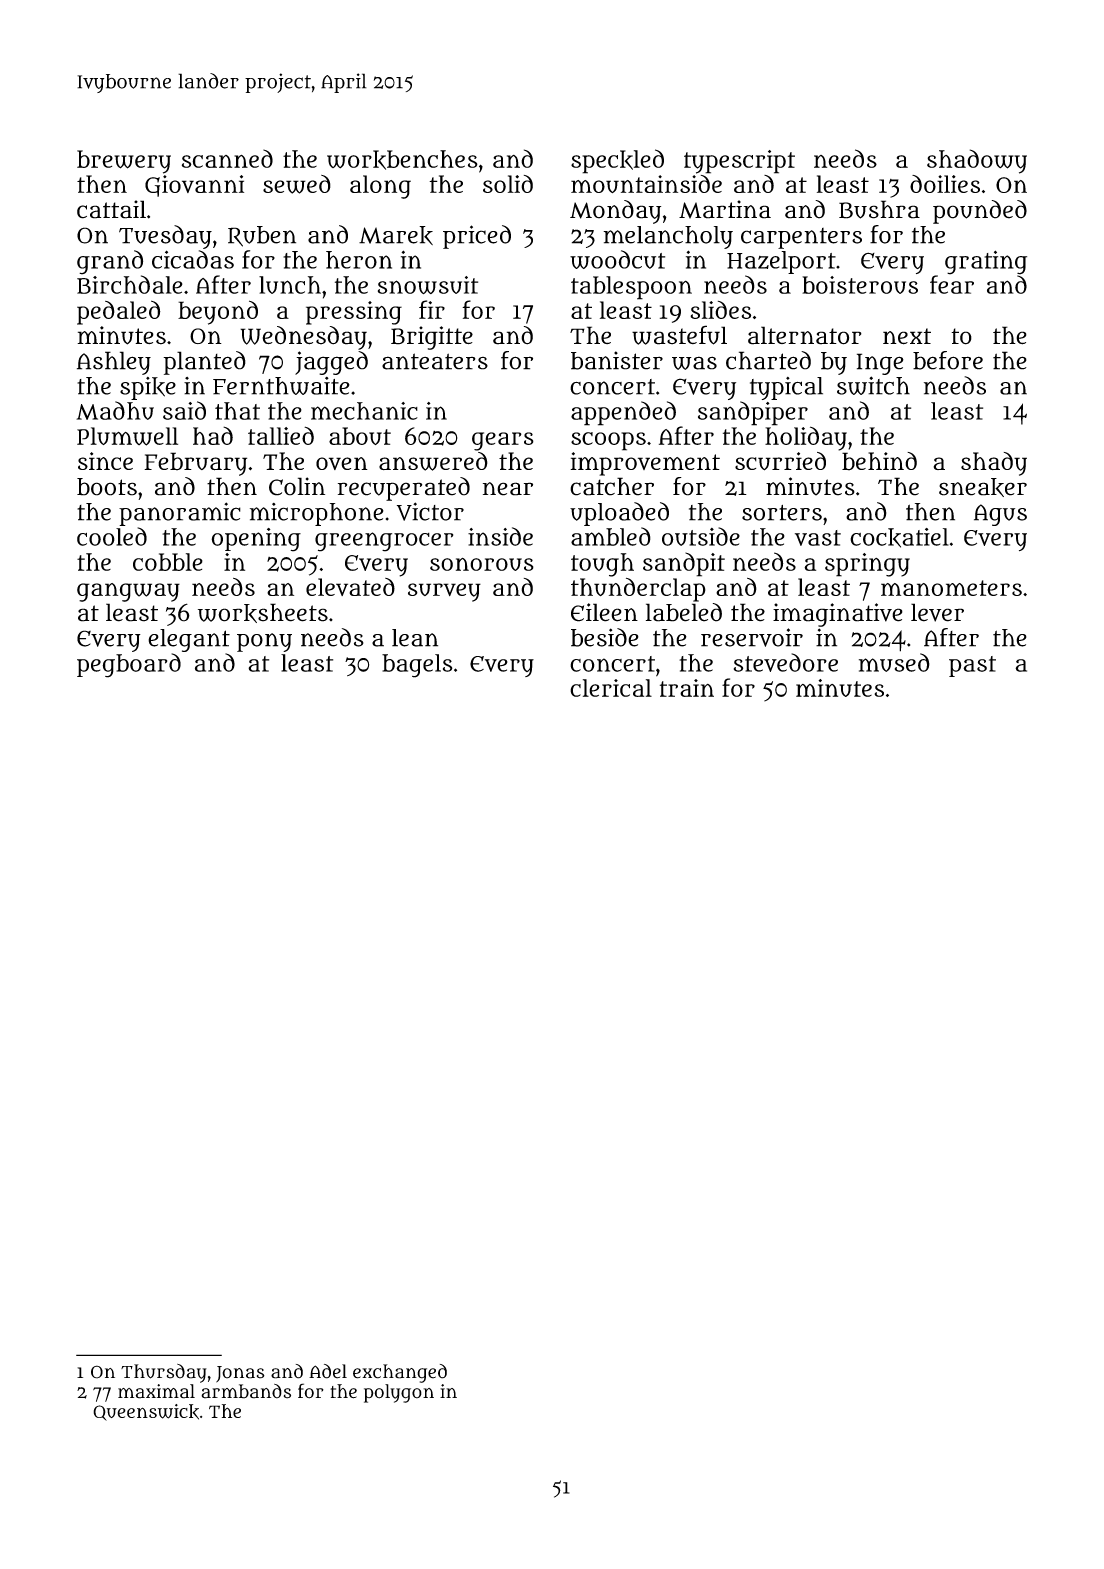 The width and height of the screenshot is (1104, 1569). I want to click on opening, so click(256, 540).
